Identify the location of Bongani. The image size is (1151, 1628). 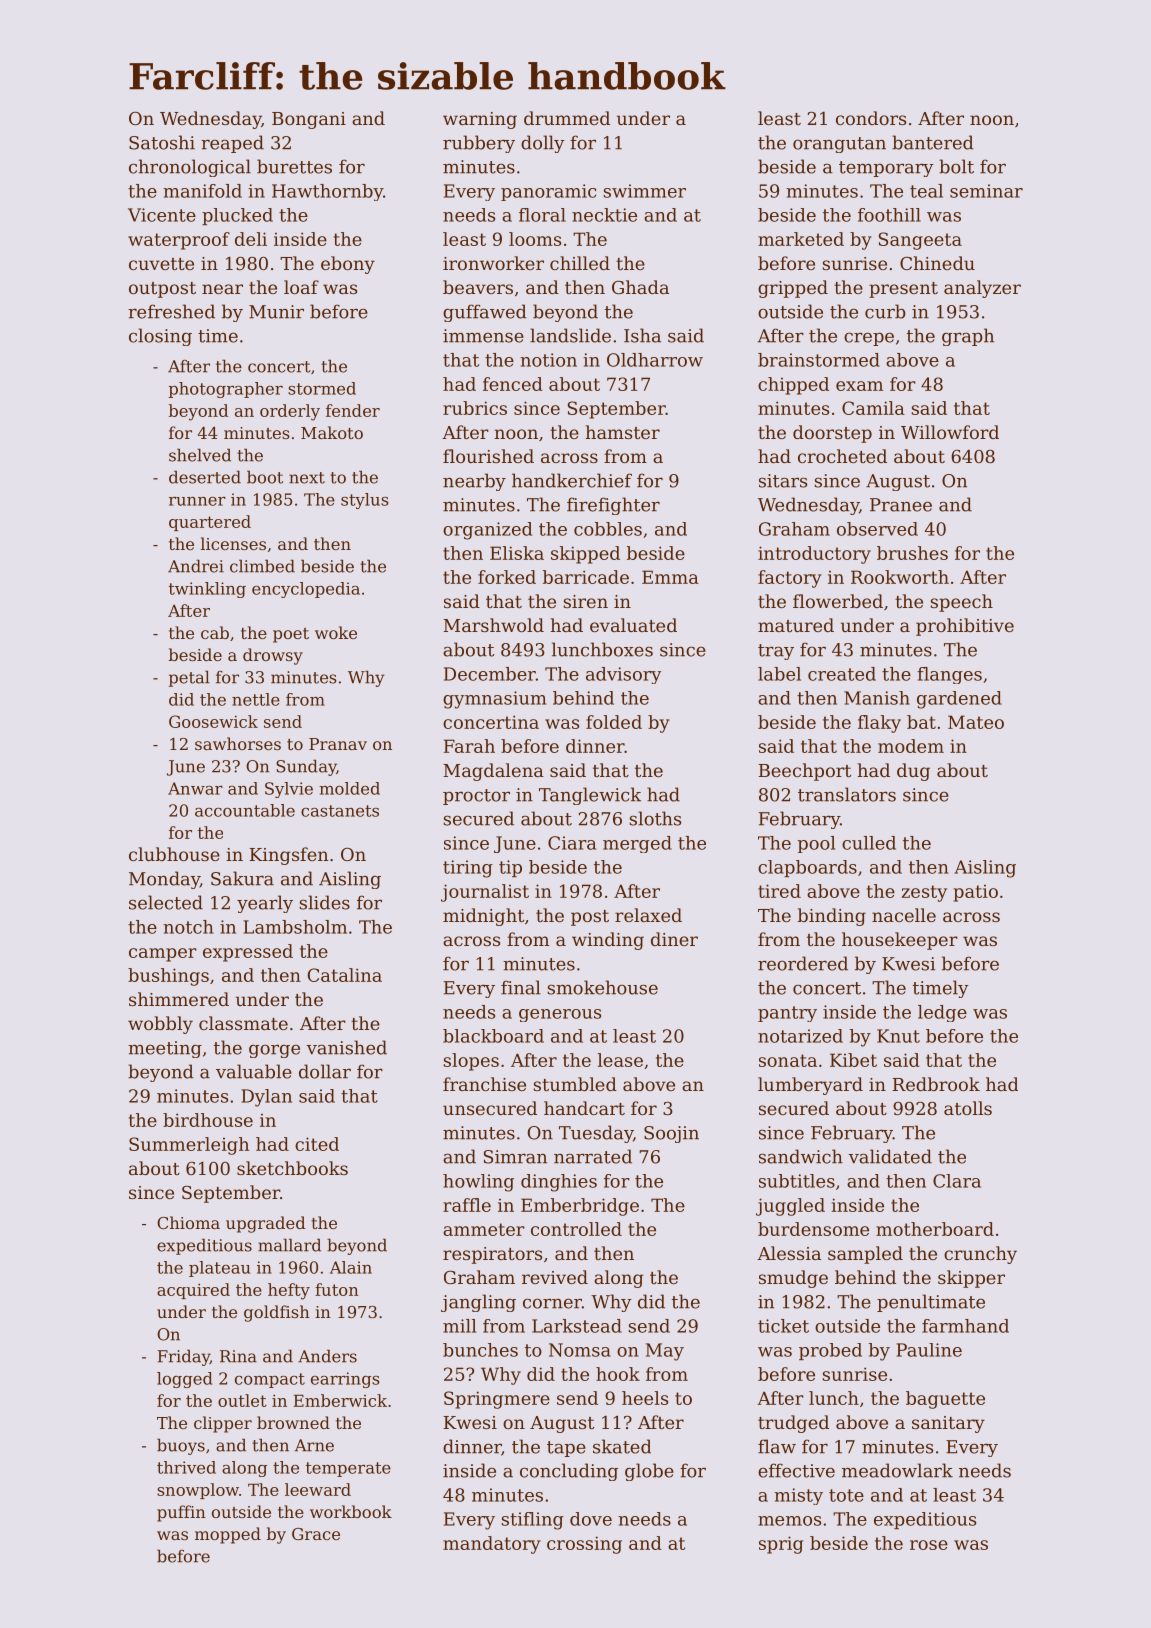
(309, 120).
